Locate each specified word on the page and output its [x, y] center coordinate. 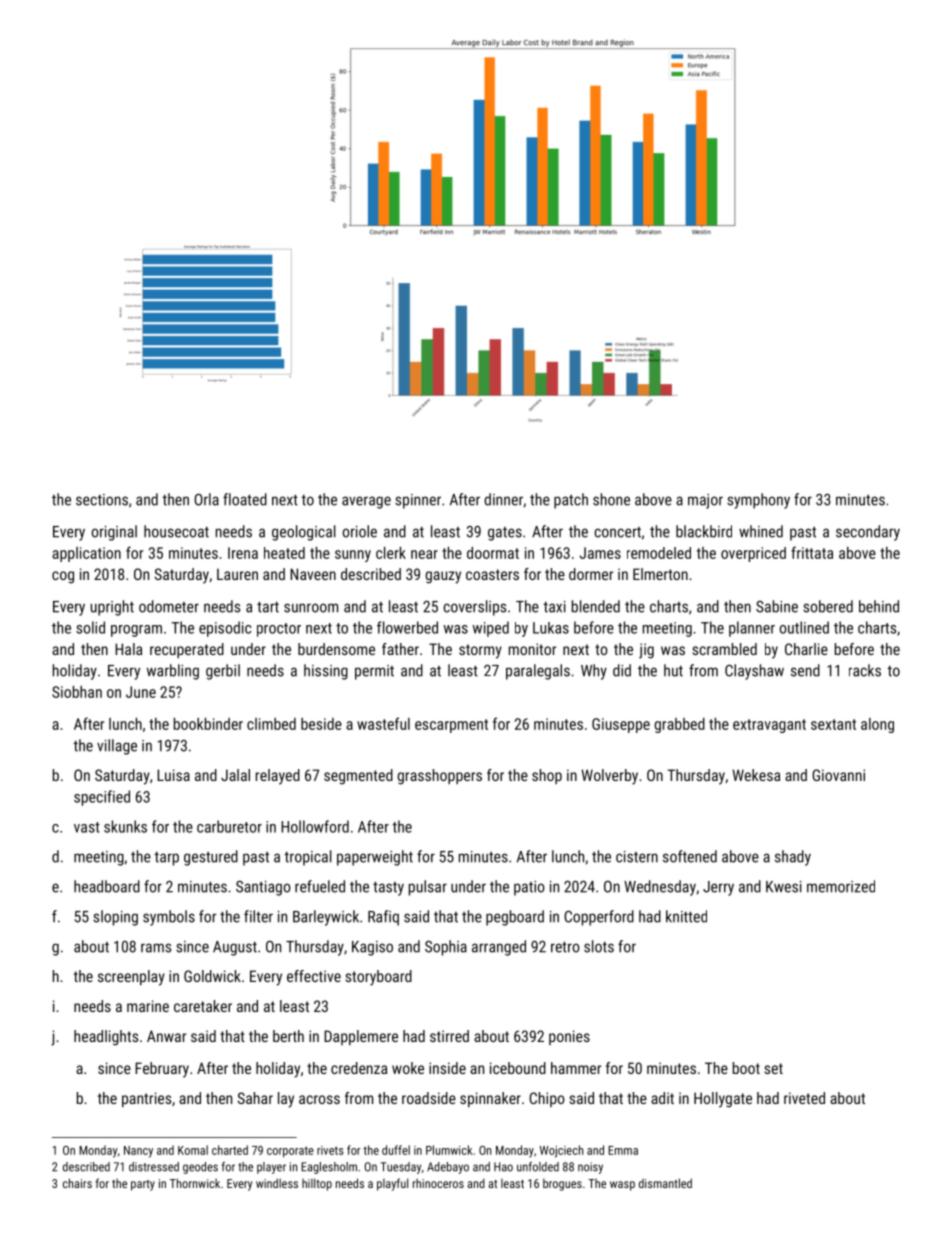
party [143, 1185]
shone [611, 499]
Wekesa [756, 775]
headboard [107, 886]
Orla [206, 499]
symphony [758, 501]
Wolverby [609, 777]
